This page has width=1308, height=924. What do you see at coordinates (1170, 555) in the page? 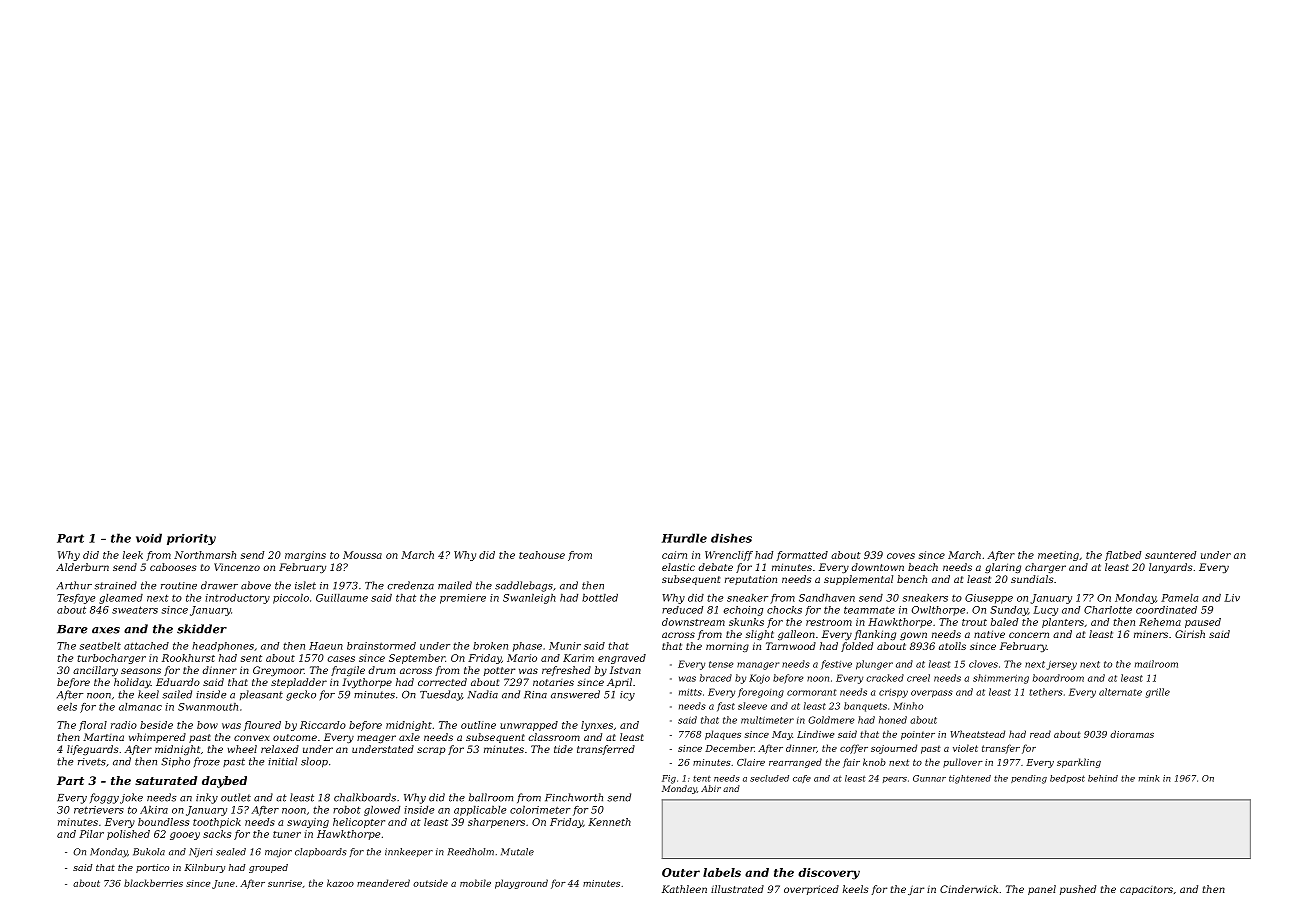
I see `sauntered` at bounding box center [1170, 555].
